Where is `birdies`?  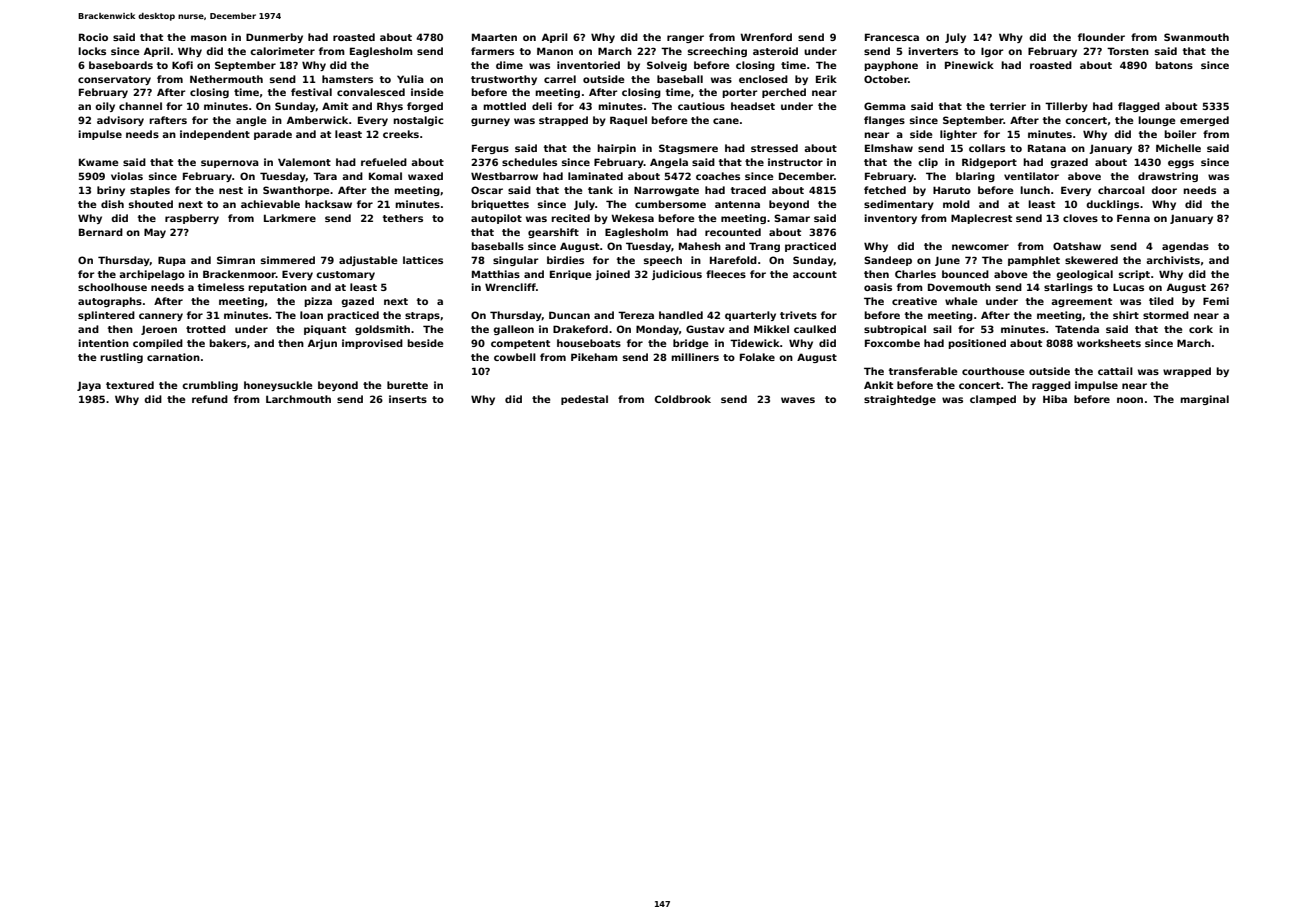 birdies is located at coordinates (565, 260).
